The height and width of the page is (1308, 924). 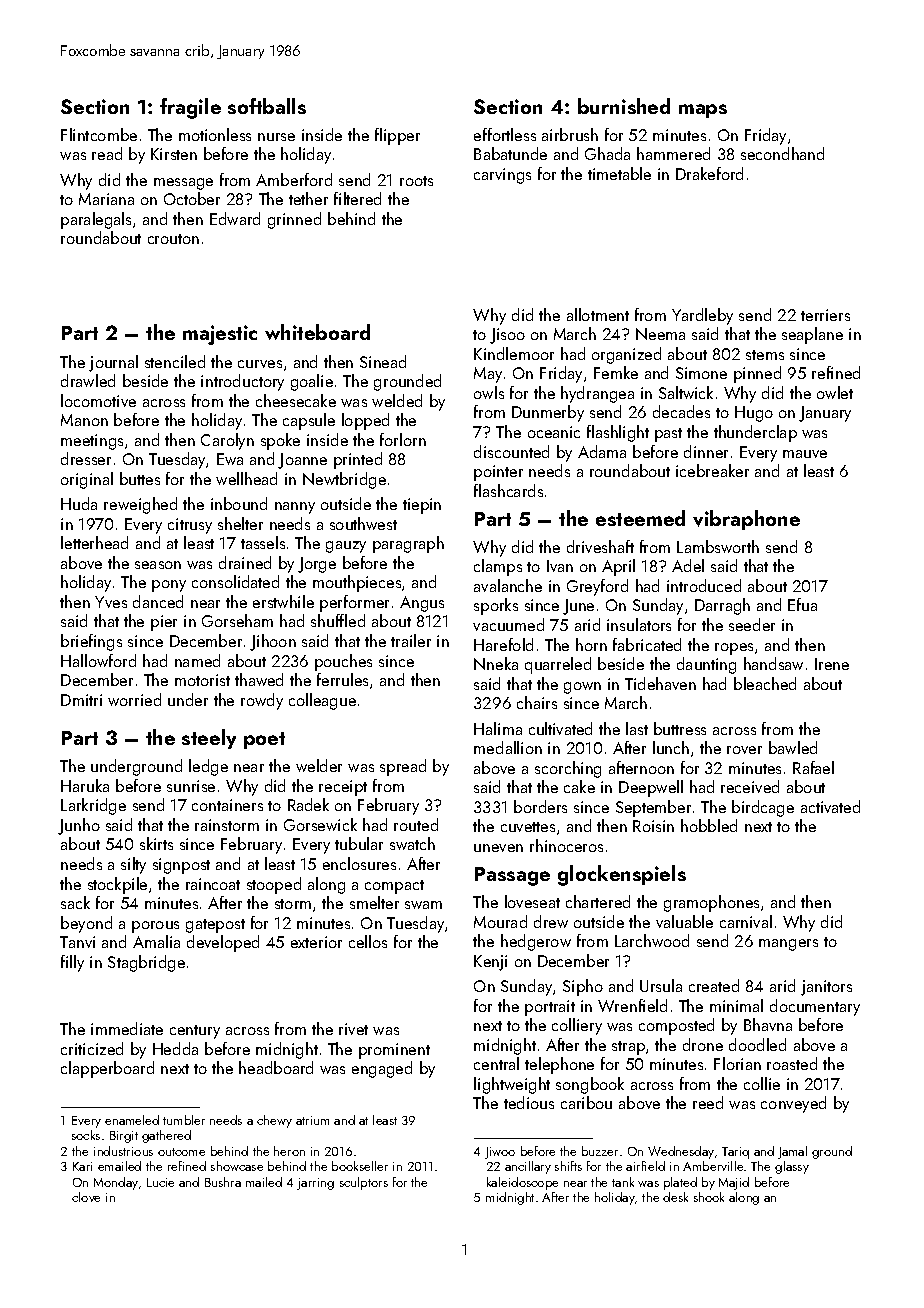 I want to click on Dmitri, so click(x=81, y=700).
